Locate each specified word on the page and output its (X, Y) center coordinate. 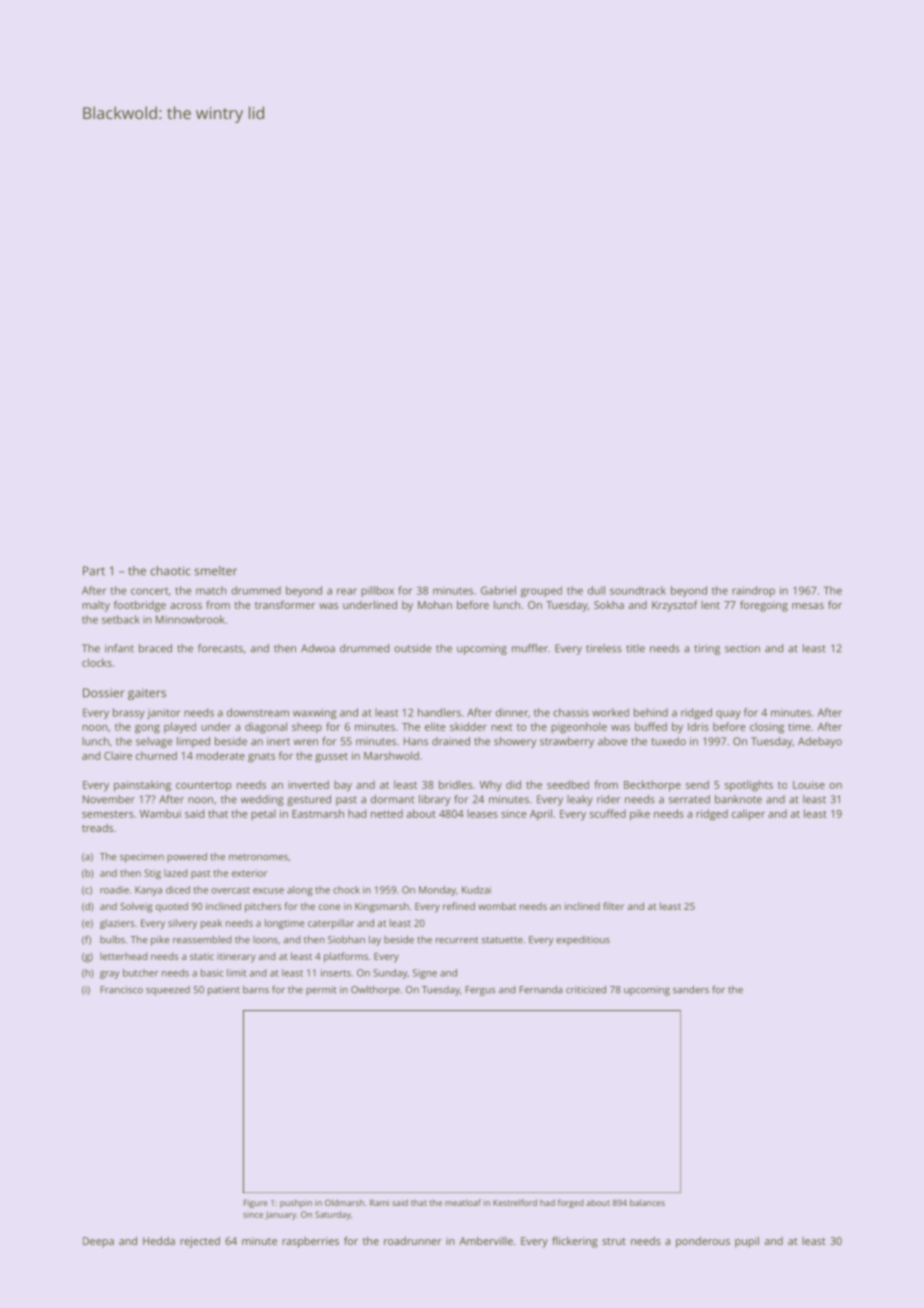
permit (321, 991)
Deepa (98, 1242)
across (186, 606)
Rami (379, 1203)
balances (647, 1202)
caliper (748, 815)
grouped (541, 591)
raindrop (753, 591)
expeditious (583, 940)
